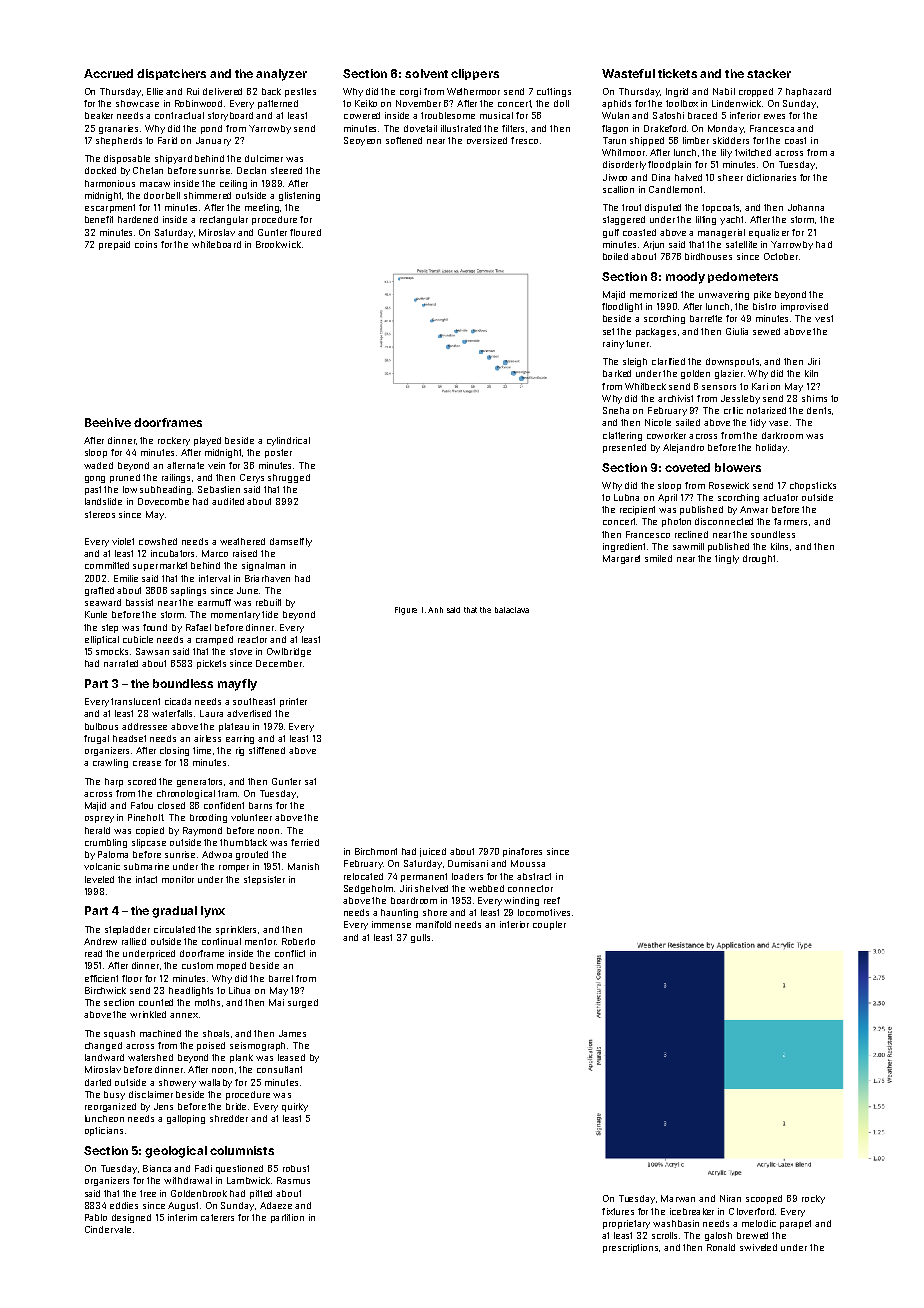 Image resolution: width=924 pixels, height=1308 pixels. Describe the element at coordinates (291, 542) in the document. I see `damselfly` at that location.
